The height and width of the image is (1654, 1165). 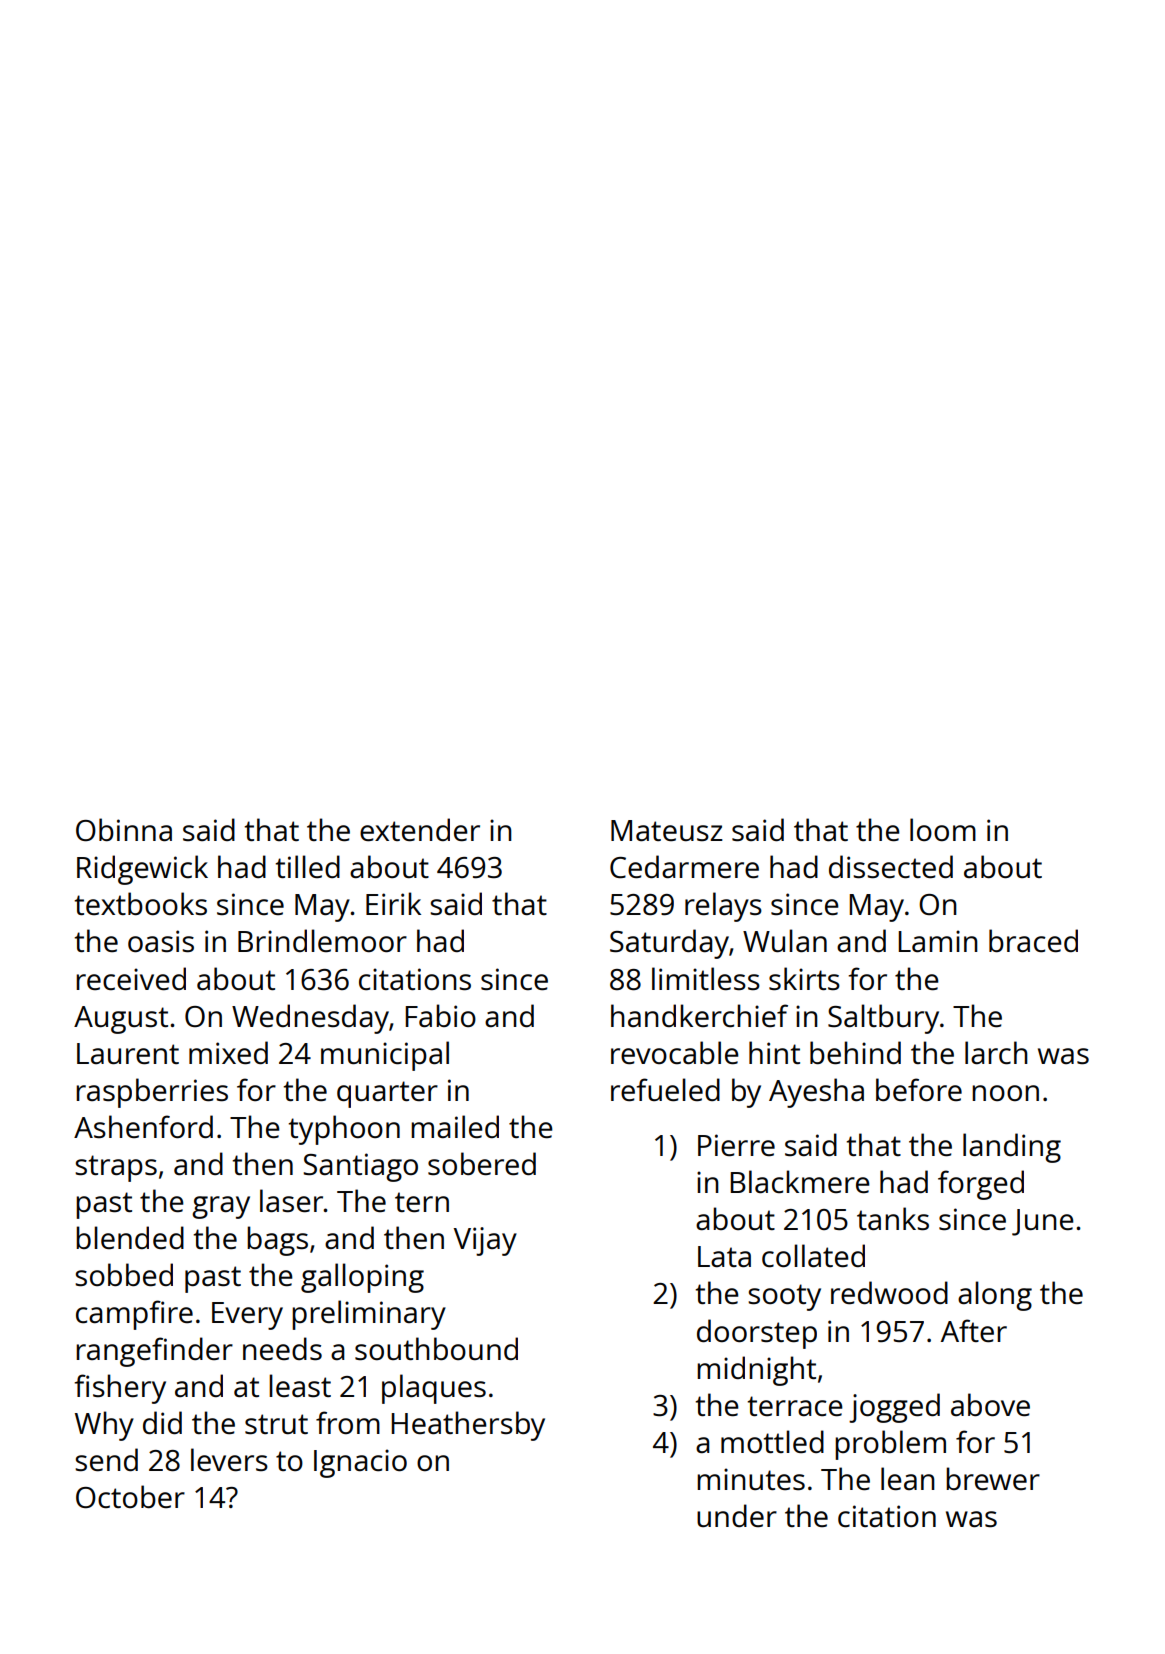 I want to click on limitless, so click(x=706, y=979).
